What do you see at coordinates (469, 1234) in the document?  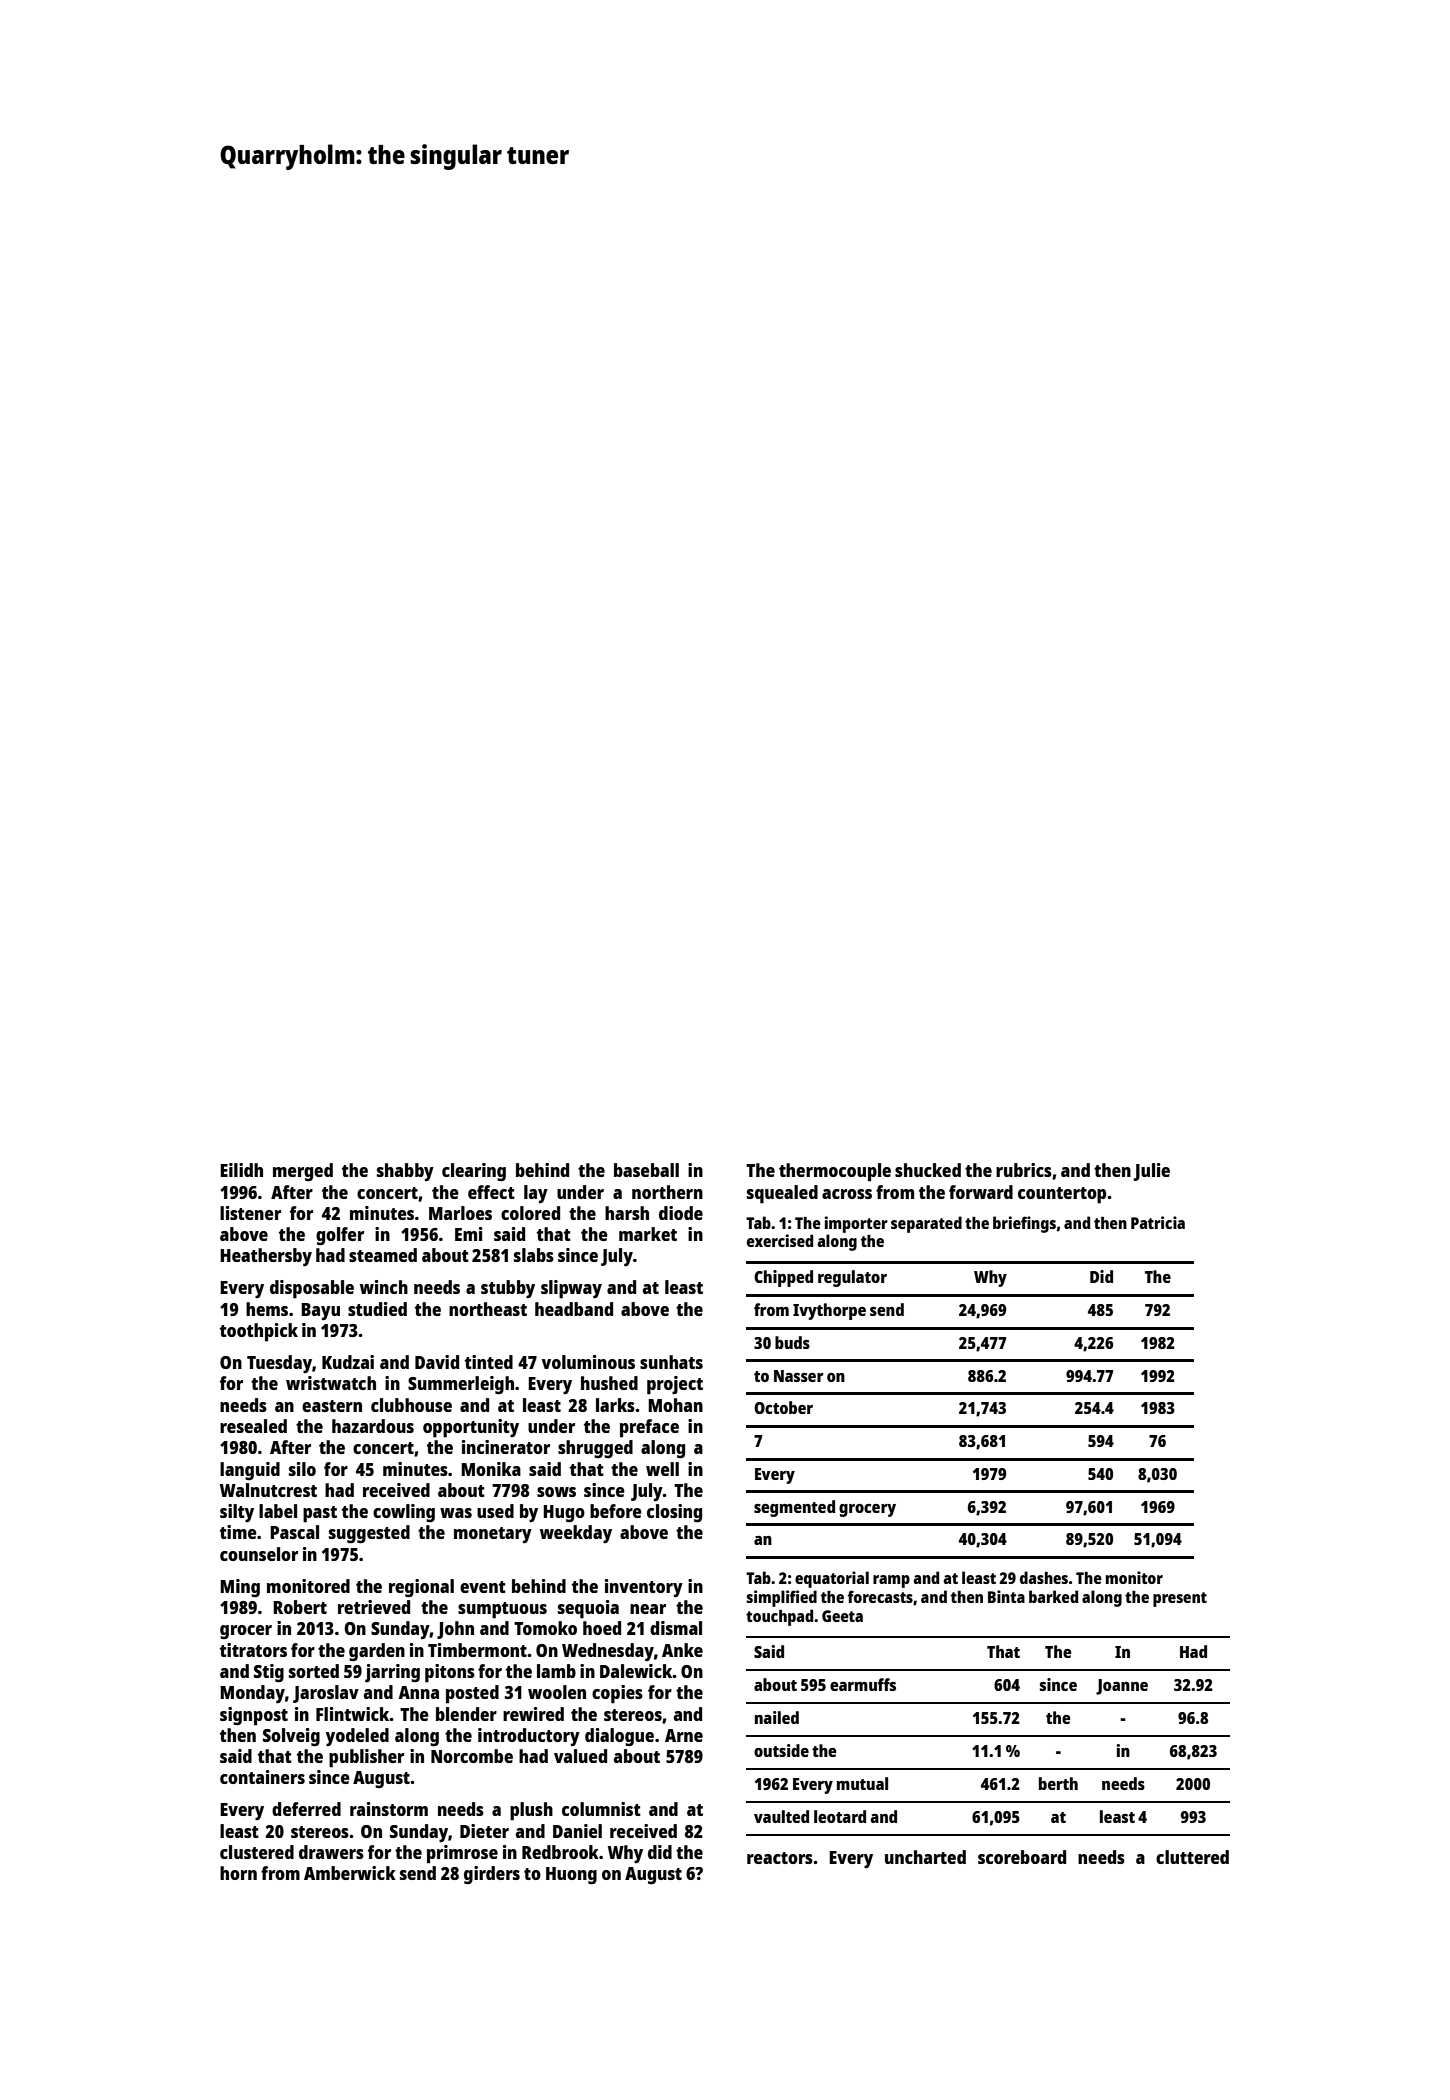 I see `Emi` at bounding box center [469, 1234].
